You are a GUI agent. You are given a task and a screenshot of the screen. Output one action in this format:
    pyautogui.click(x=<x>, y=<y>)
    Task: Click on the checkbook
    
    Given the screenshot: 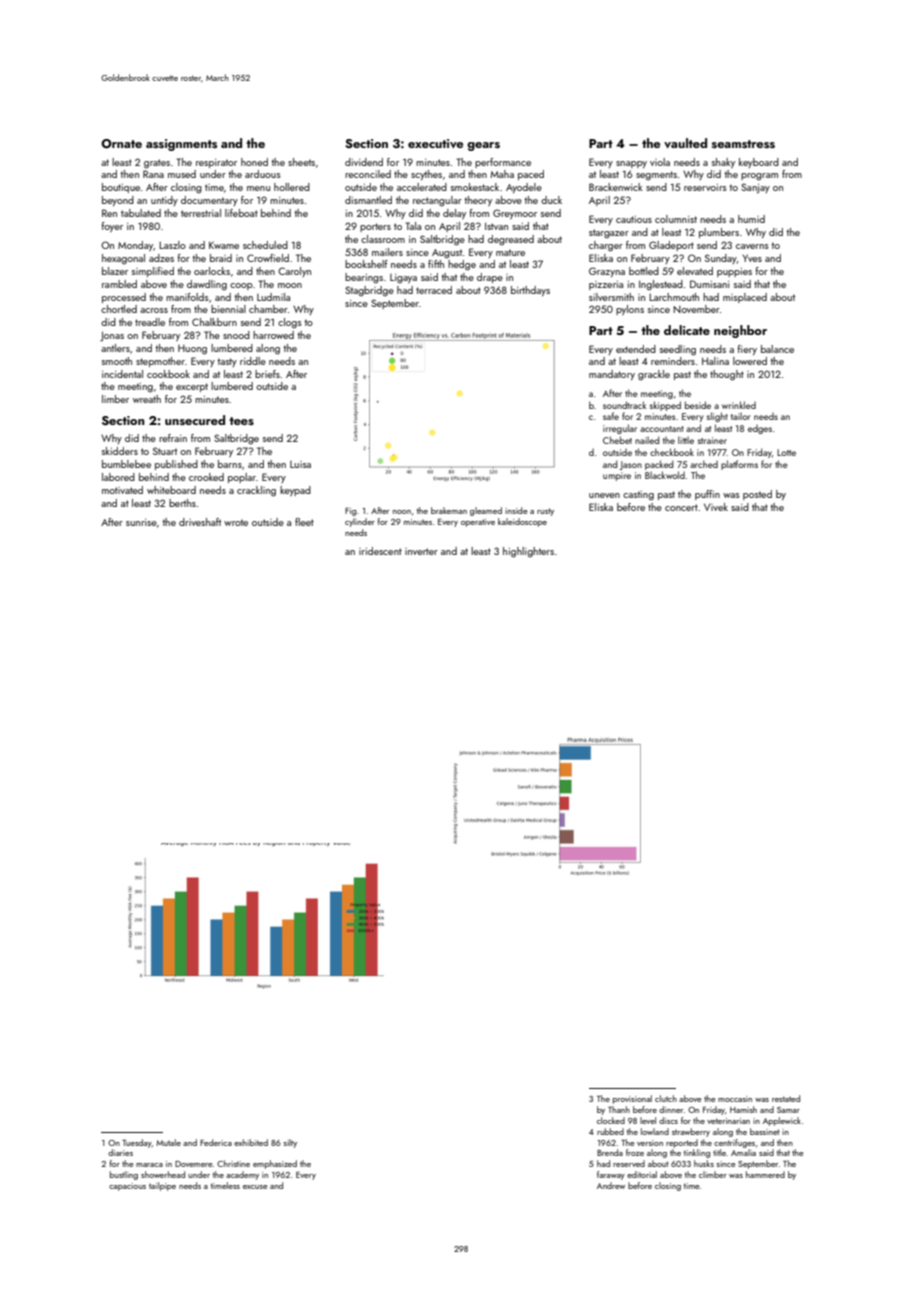 What is the action you would take?
    pyautogui.click(x=672, y=452)
